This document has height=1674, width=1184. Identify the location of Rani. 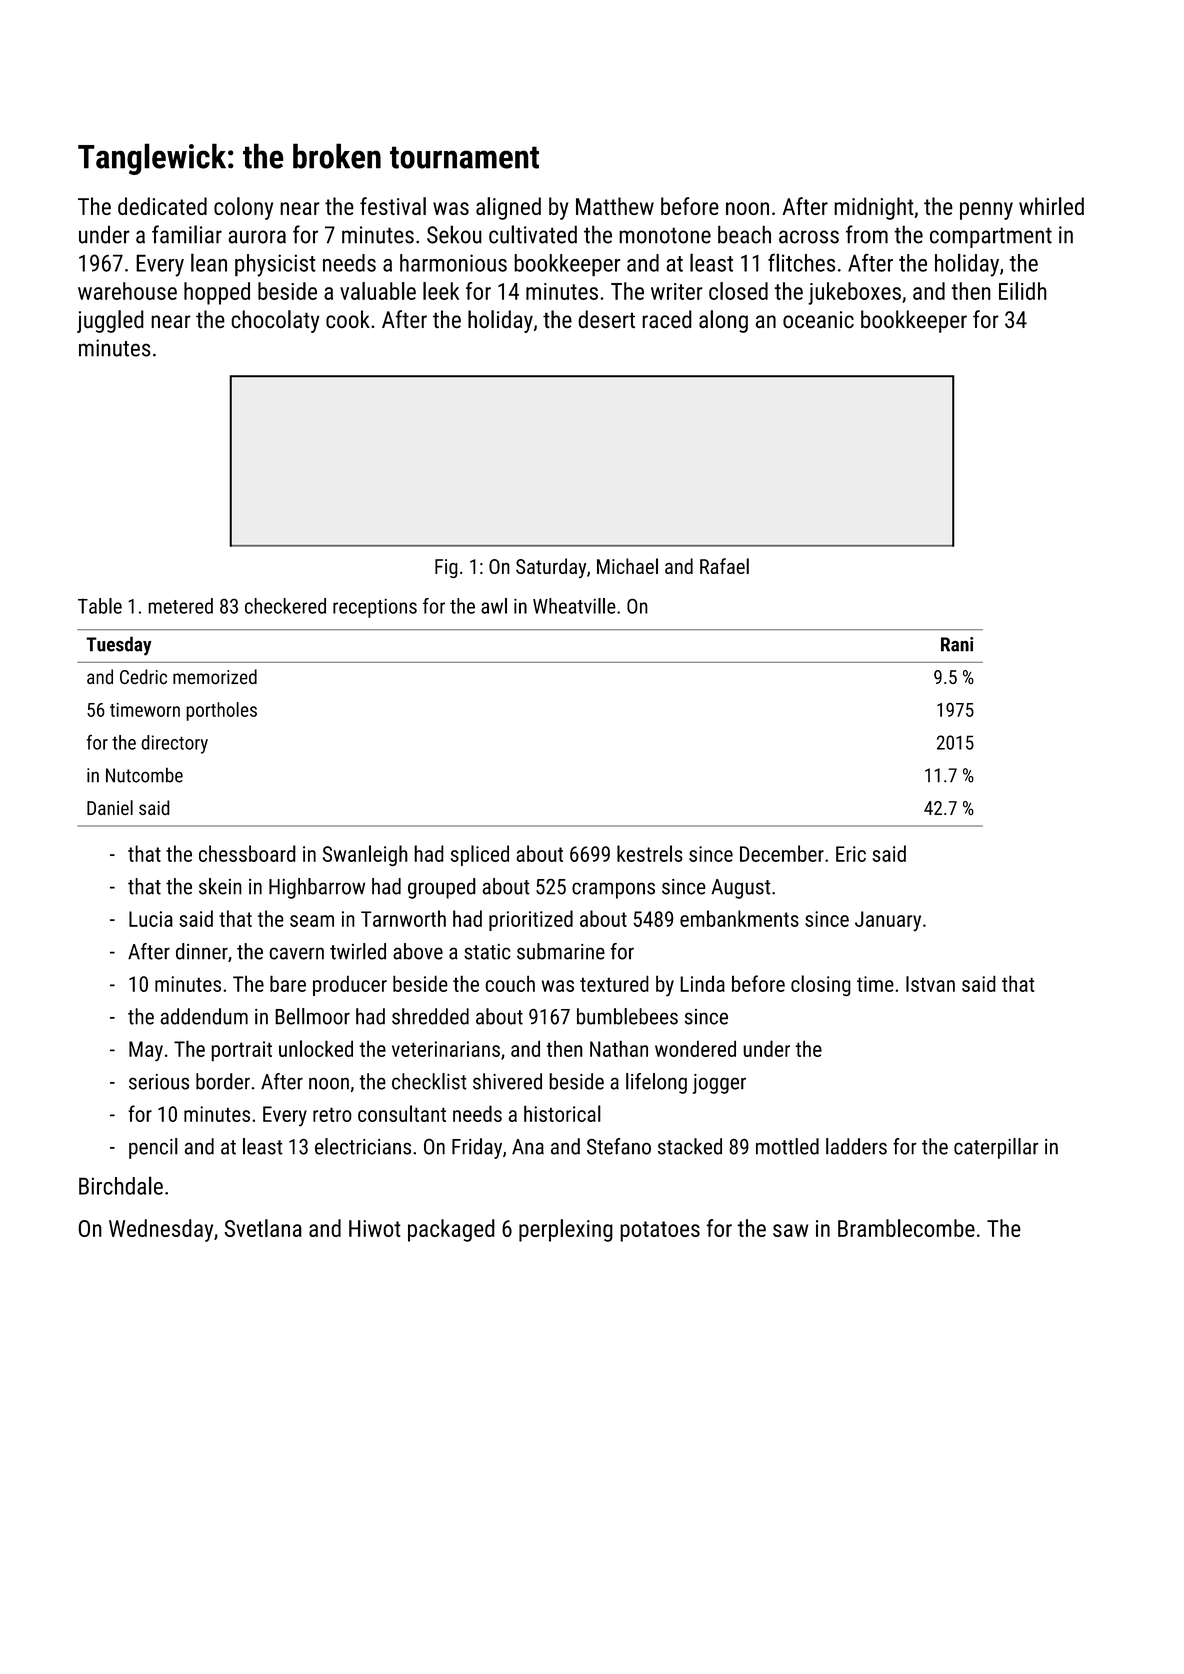
(957, 644).
